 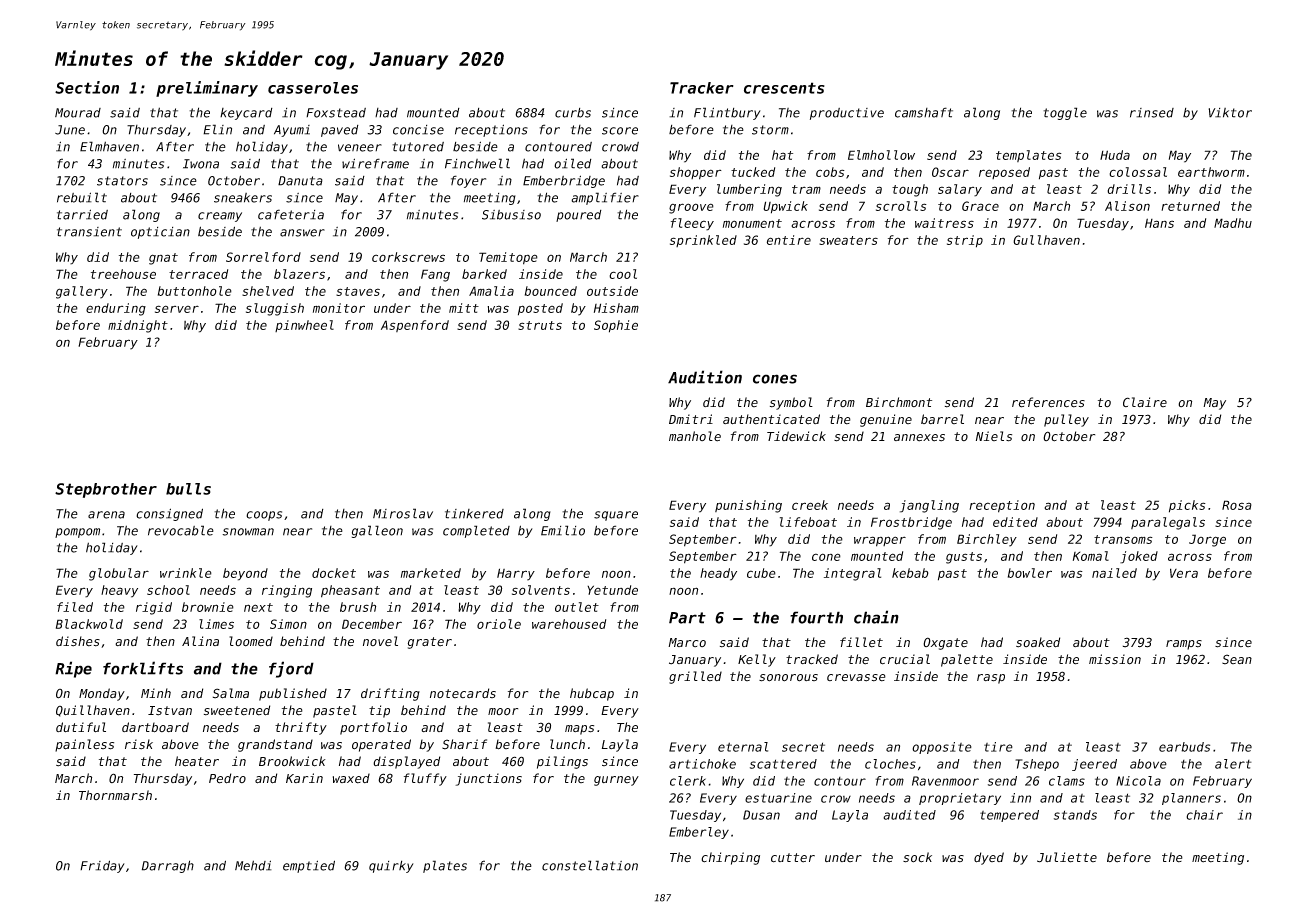 I want to click on Oscar, so click(x=950, y=172).
